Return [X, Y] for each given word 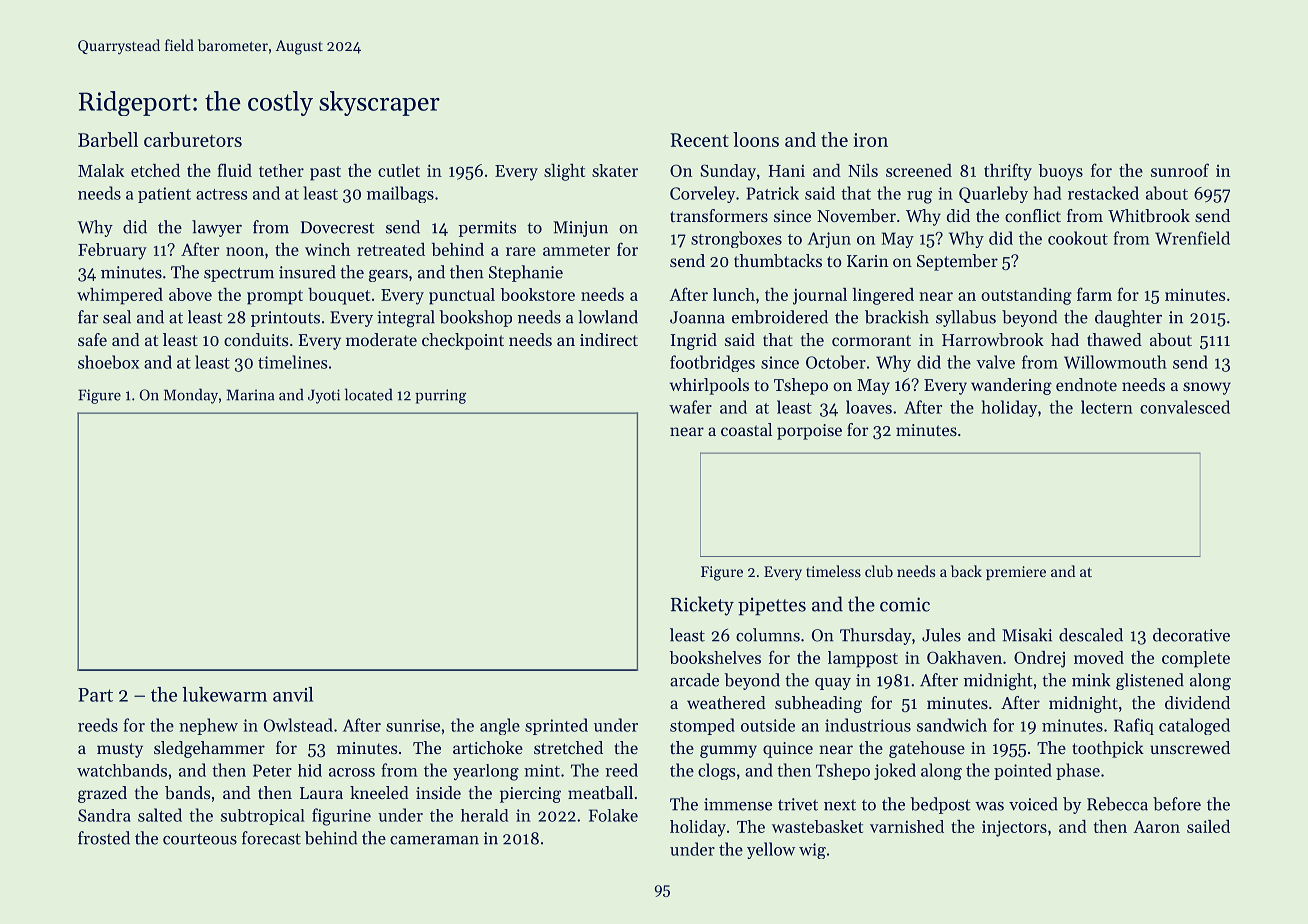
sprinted [556, 726]
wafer [690, 407]
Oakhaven [964, 657]
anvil [293, 694]
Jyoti [324, 396]
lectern [1107, 407]
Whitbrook [1149, 215]
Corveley [702, 194]
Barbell [108, 139]
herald [484, 815]
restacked [1103, 193]
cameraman [434, 840]
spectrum [239, 274]
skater [615, 170]
